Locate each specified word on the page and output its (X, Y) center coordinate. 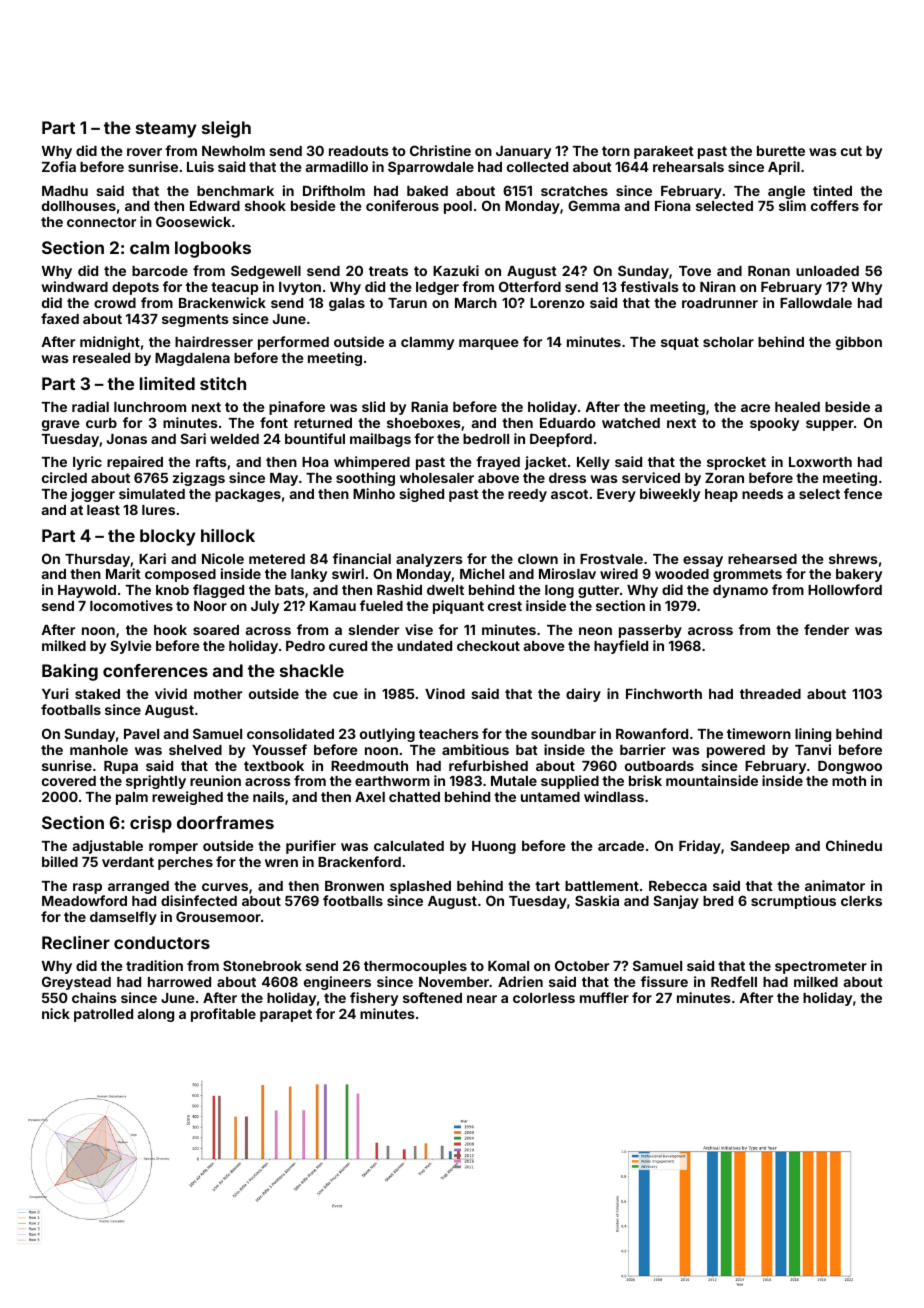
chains (94, 997)
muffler (604, 997)
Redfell (734, 981)
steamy (166, 130)
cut (851, 151)
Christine (440, 150)
